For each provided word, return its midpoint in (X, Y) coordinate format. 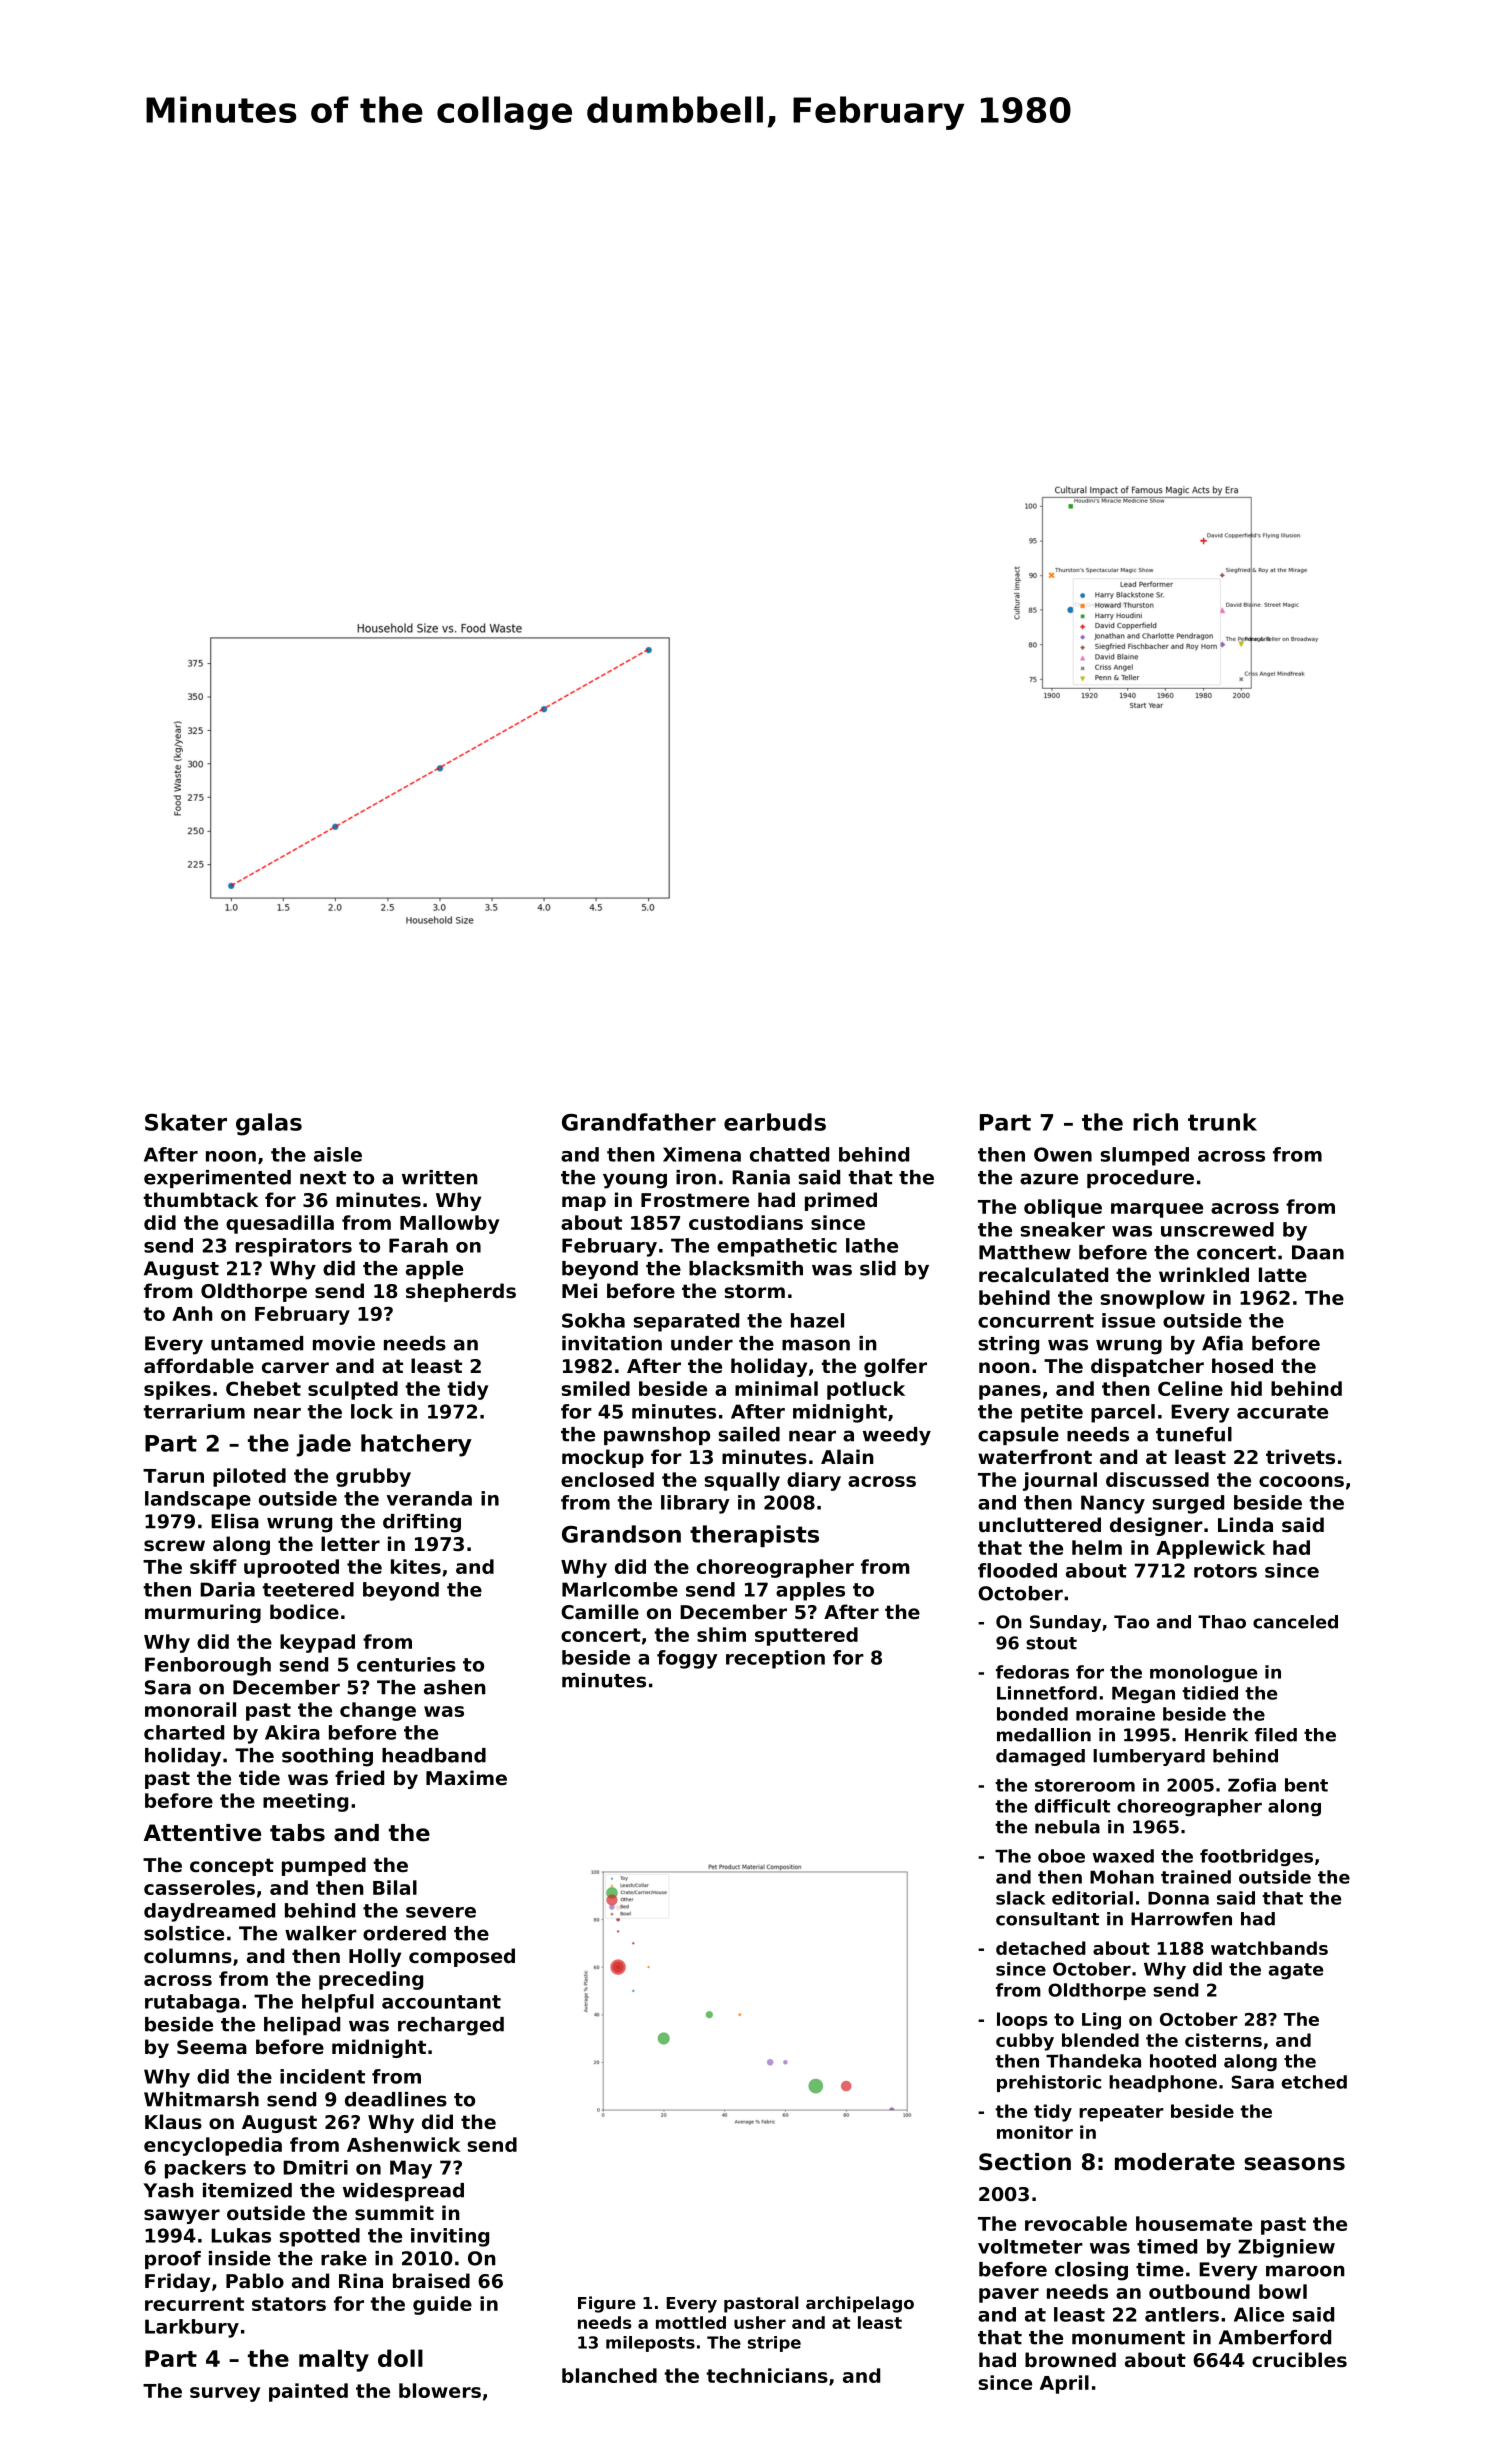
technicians (767, 2375)
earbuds (775, 1122)
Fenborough (208, 1666)
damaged (1040, 1757)
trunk (1222, 1122)
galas (269, 1124)
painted (308, 2392)
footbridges (1256, 1858)
